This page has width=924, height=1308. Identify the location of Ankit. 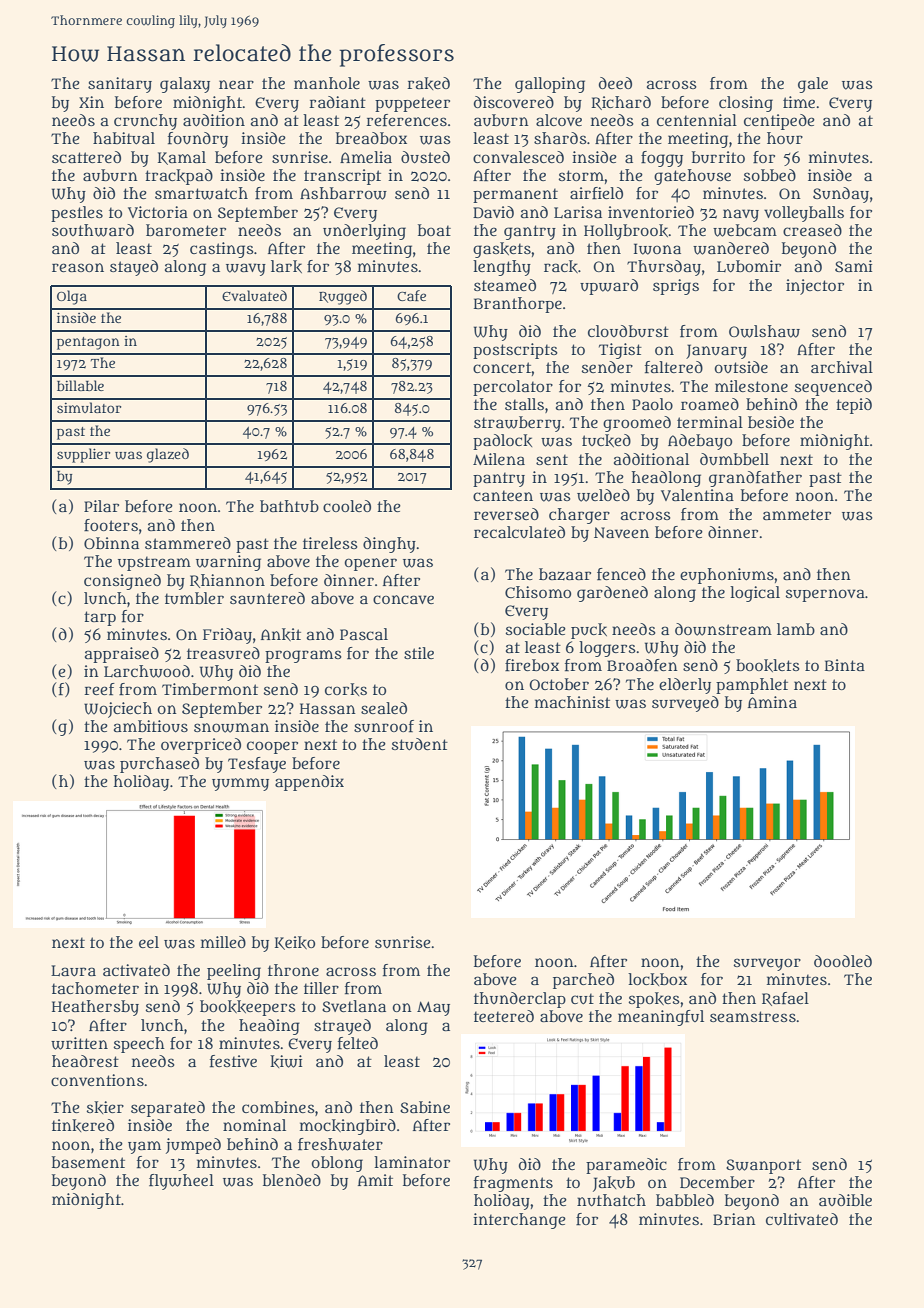
(281, 634).
